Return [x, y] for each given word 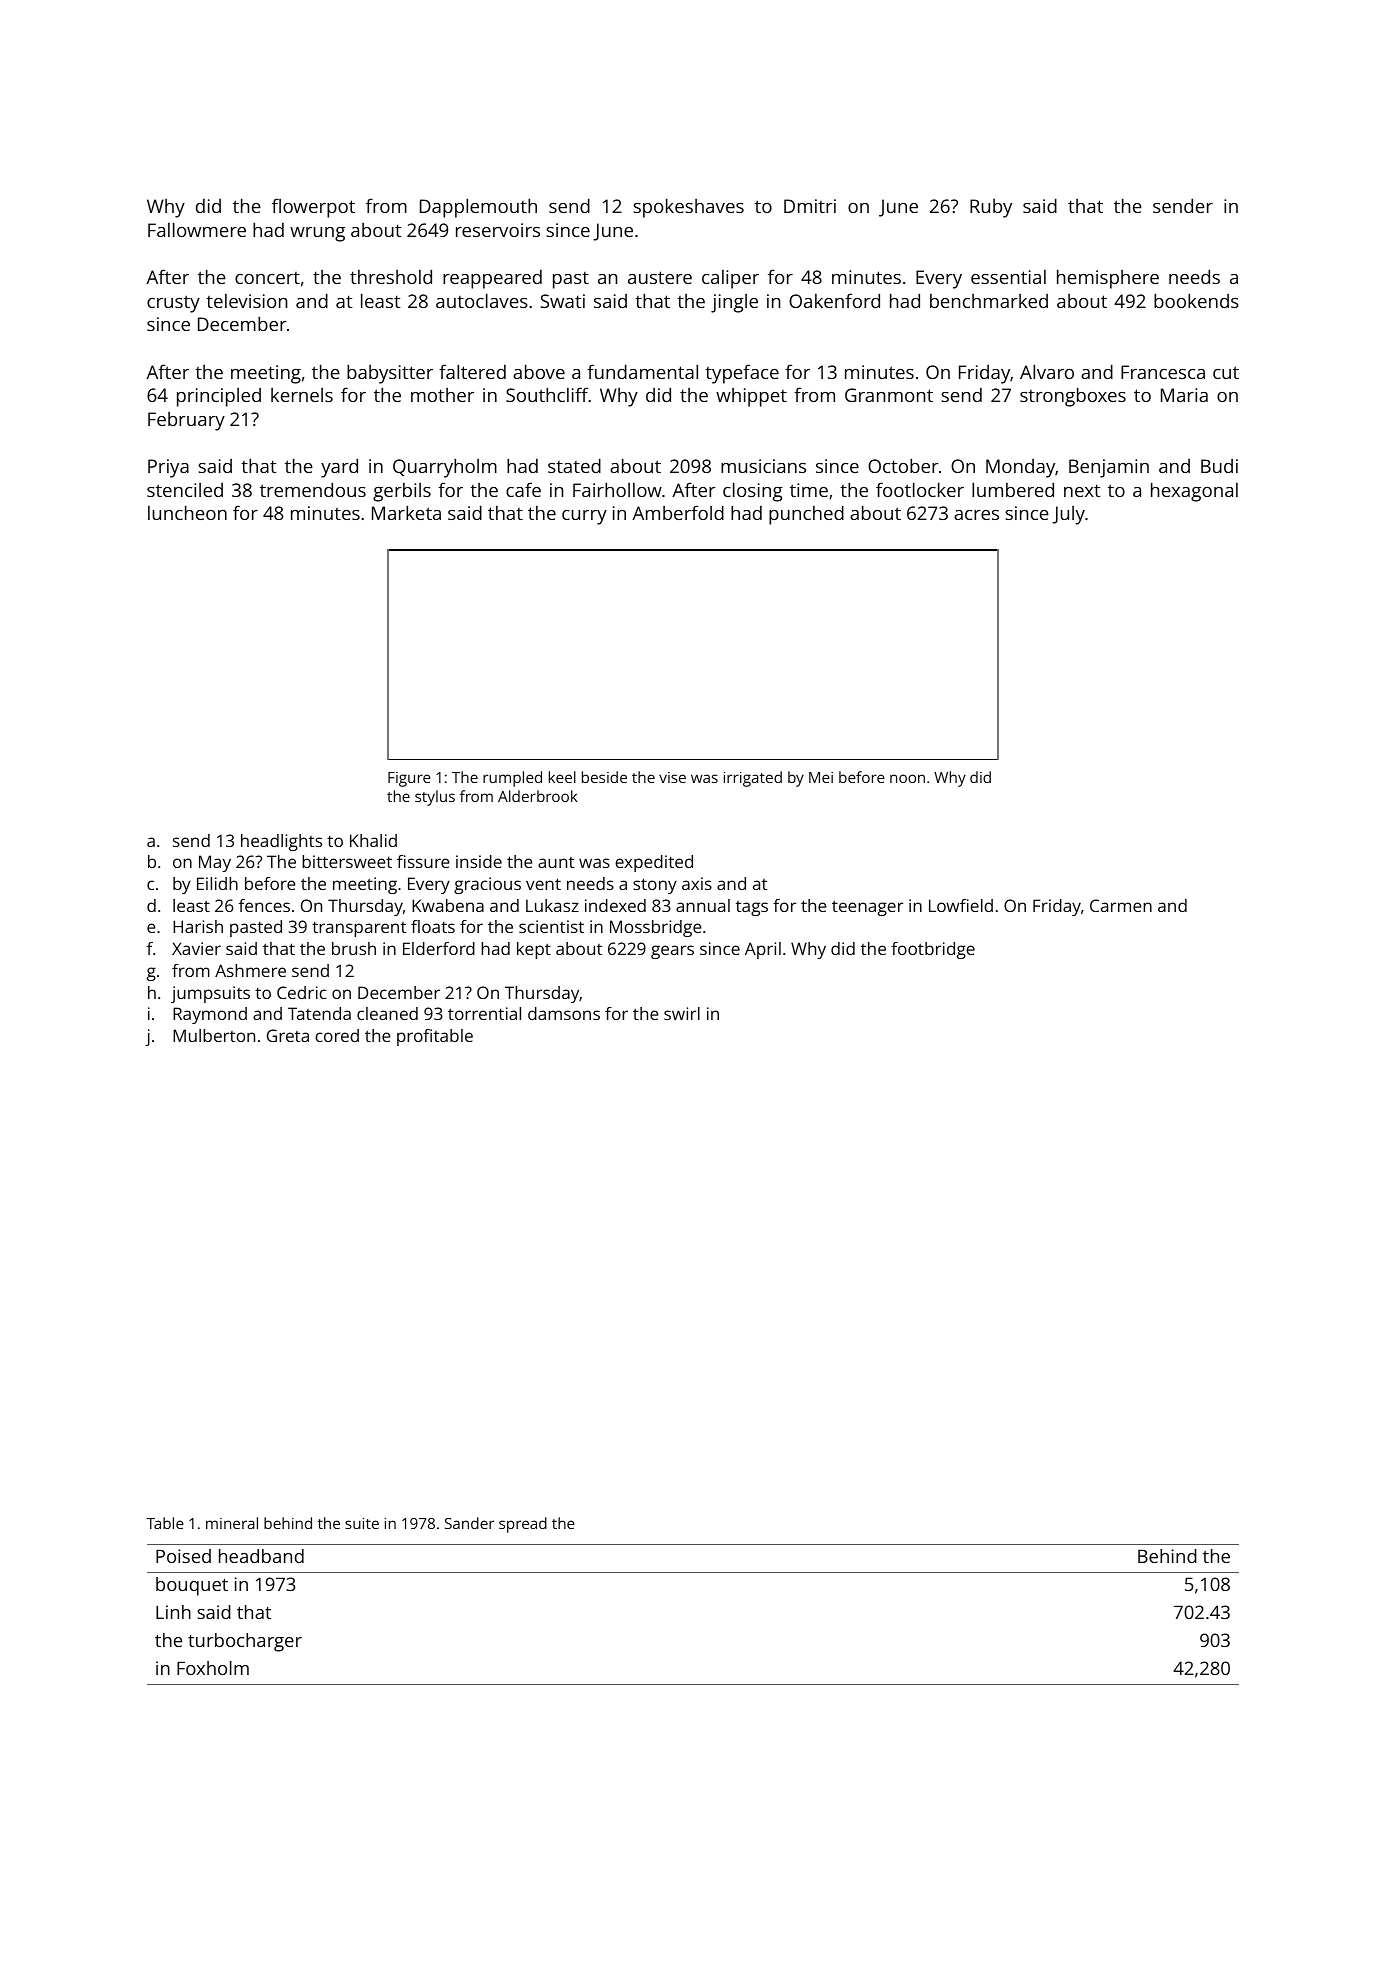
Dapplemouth [478, 208]
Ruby [991, 208]
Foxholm [213, 1668]
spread [523, 1525]
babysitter [390, 374]
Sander [469, 1523]
